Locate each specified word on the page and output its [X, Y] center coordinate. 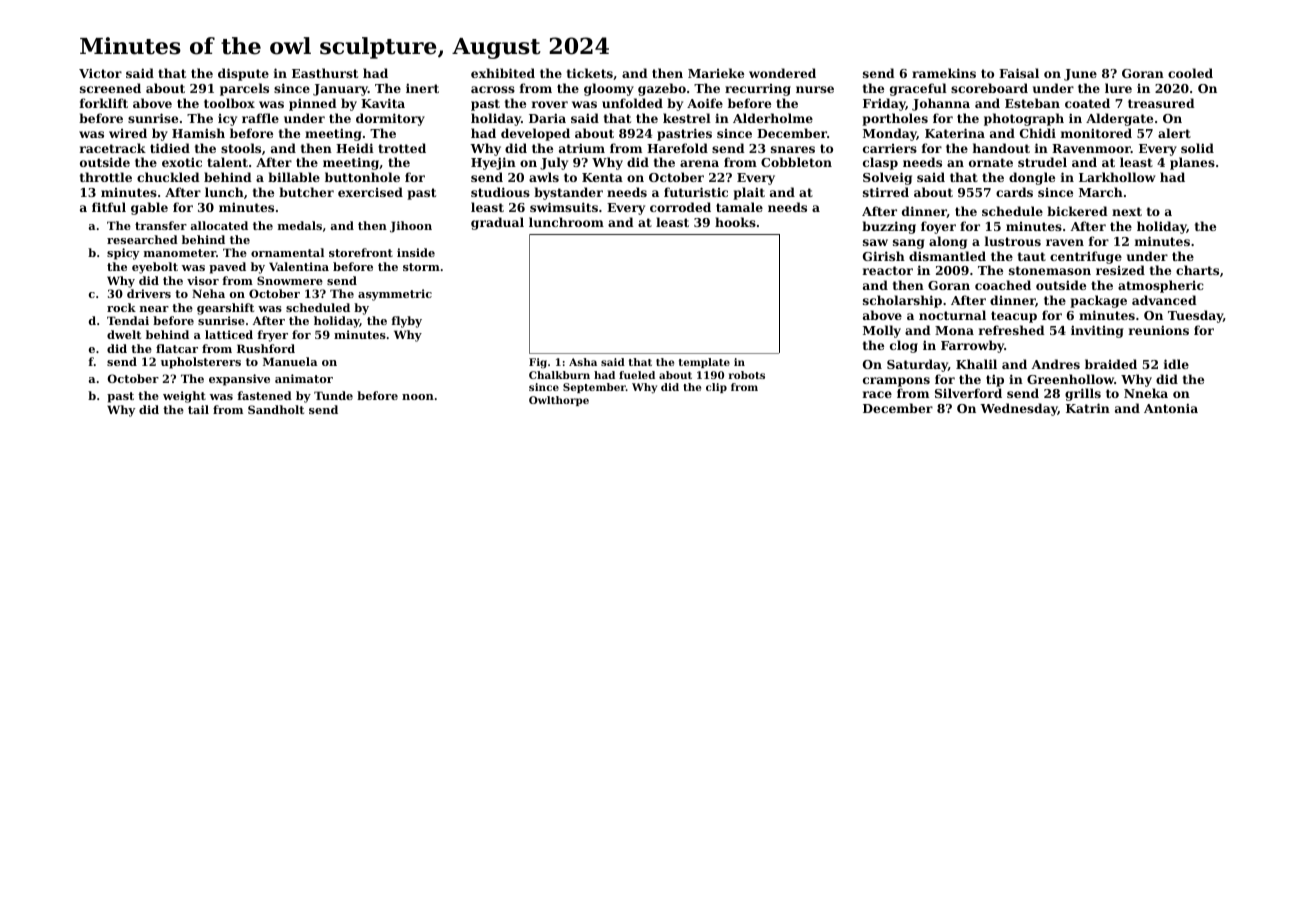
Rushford [266, 348]
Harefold [677, 148]
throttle [106, 177]
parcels [244, 89]
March [1101, 192]
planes [1192, 163]
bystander [568, 193]
